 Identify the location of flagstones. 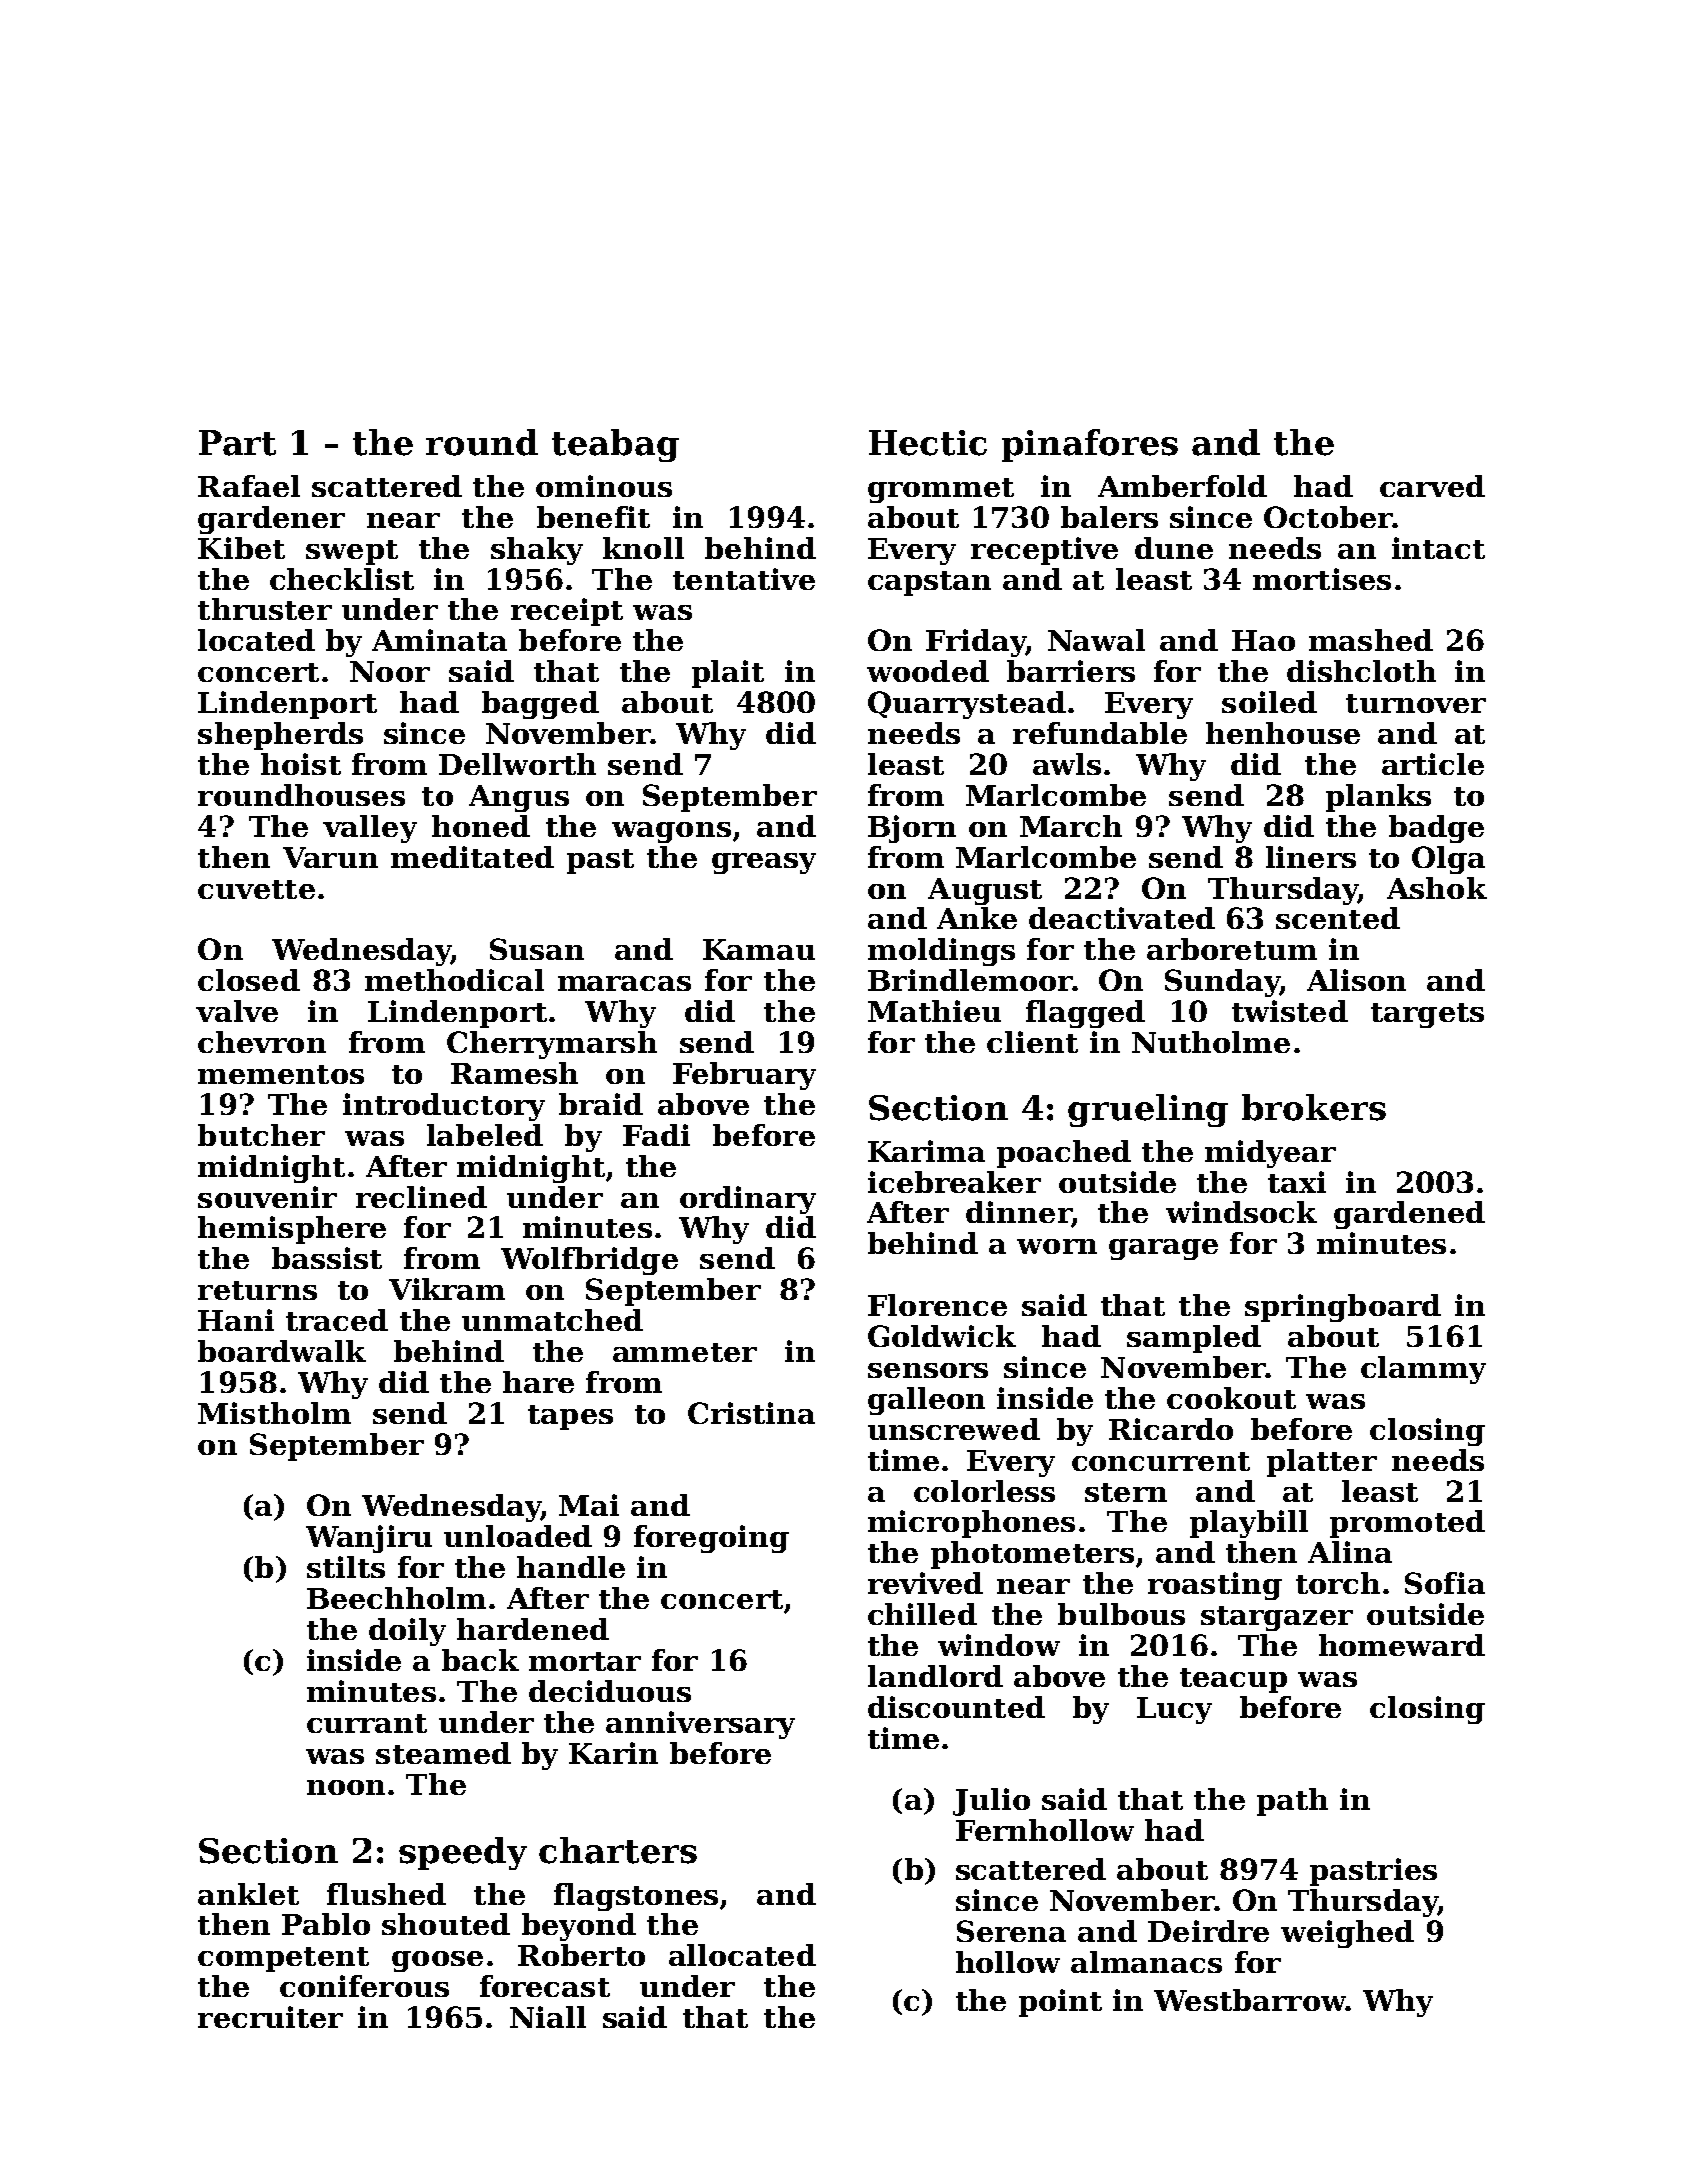
(636, 1897).
